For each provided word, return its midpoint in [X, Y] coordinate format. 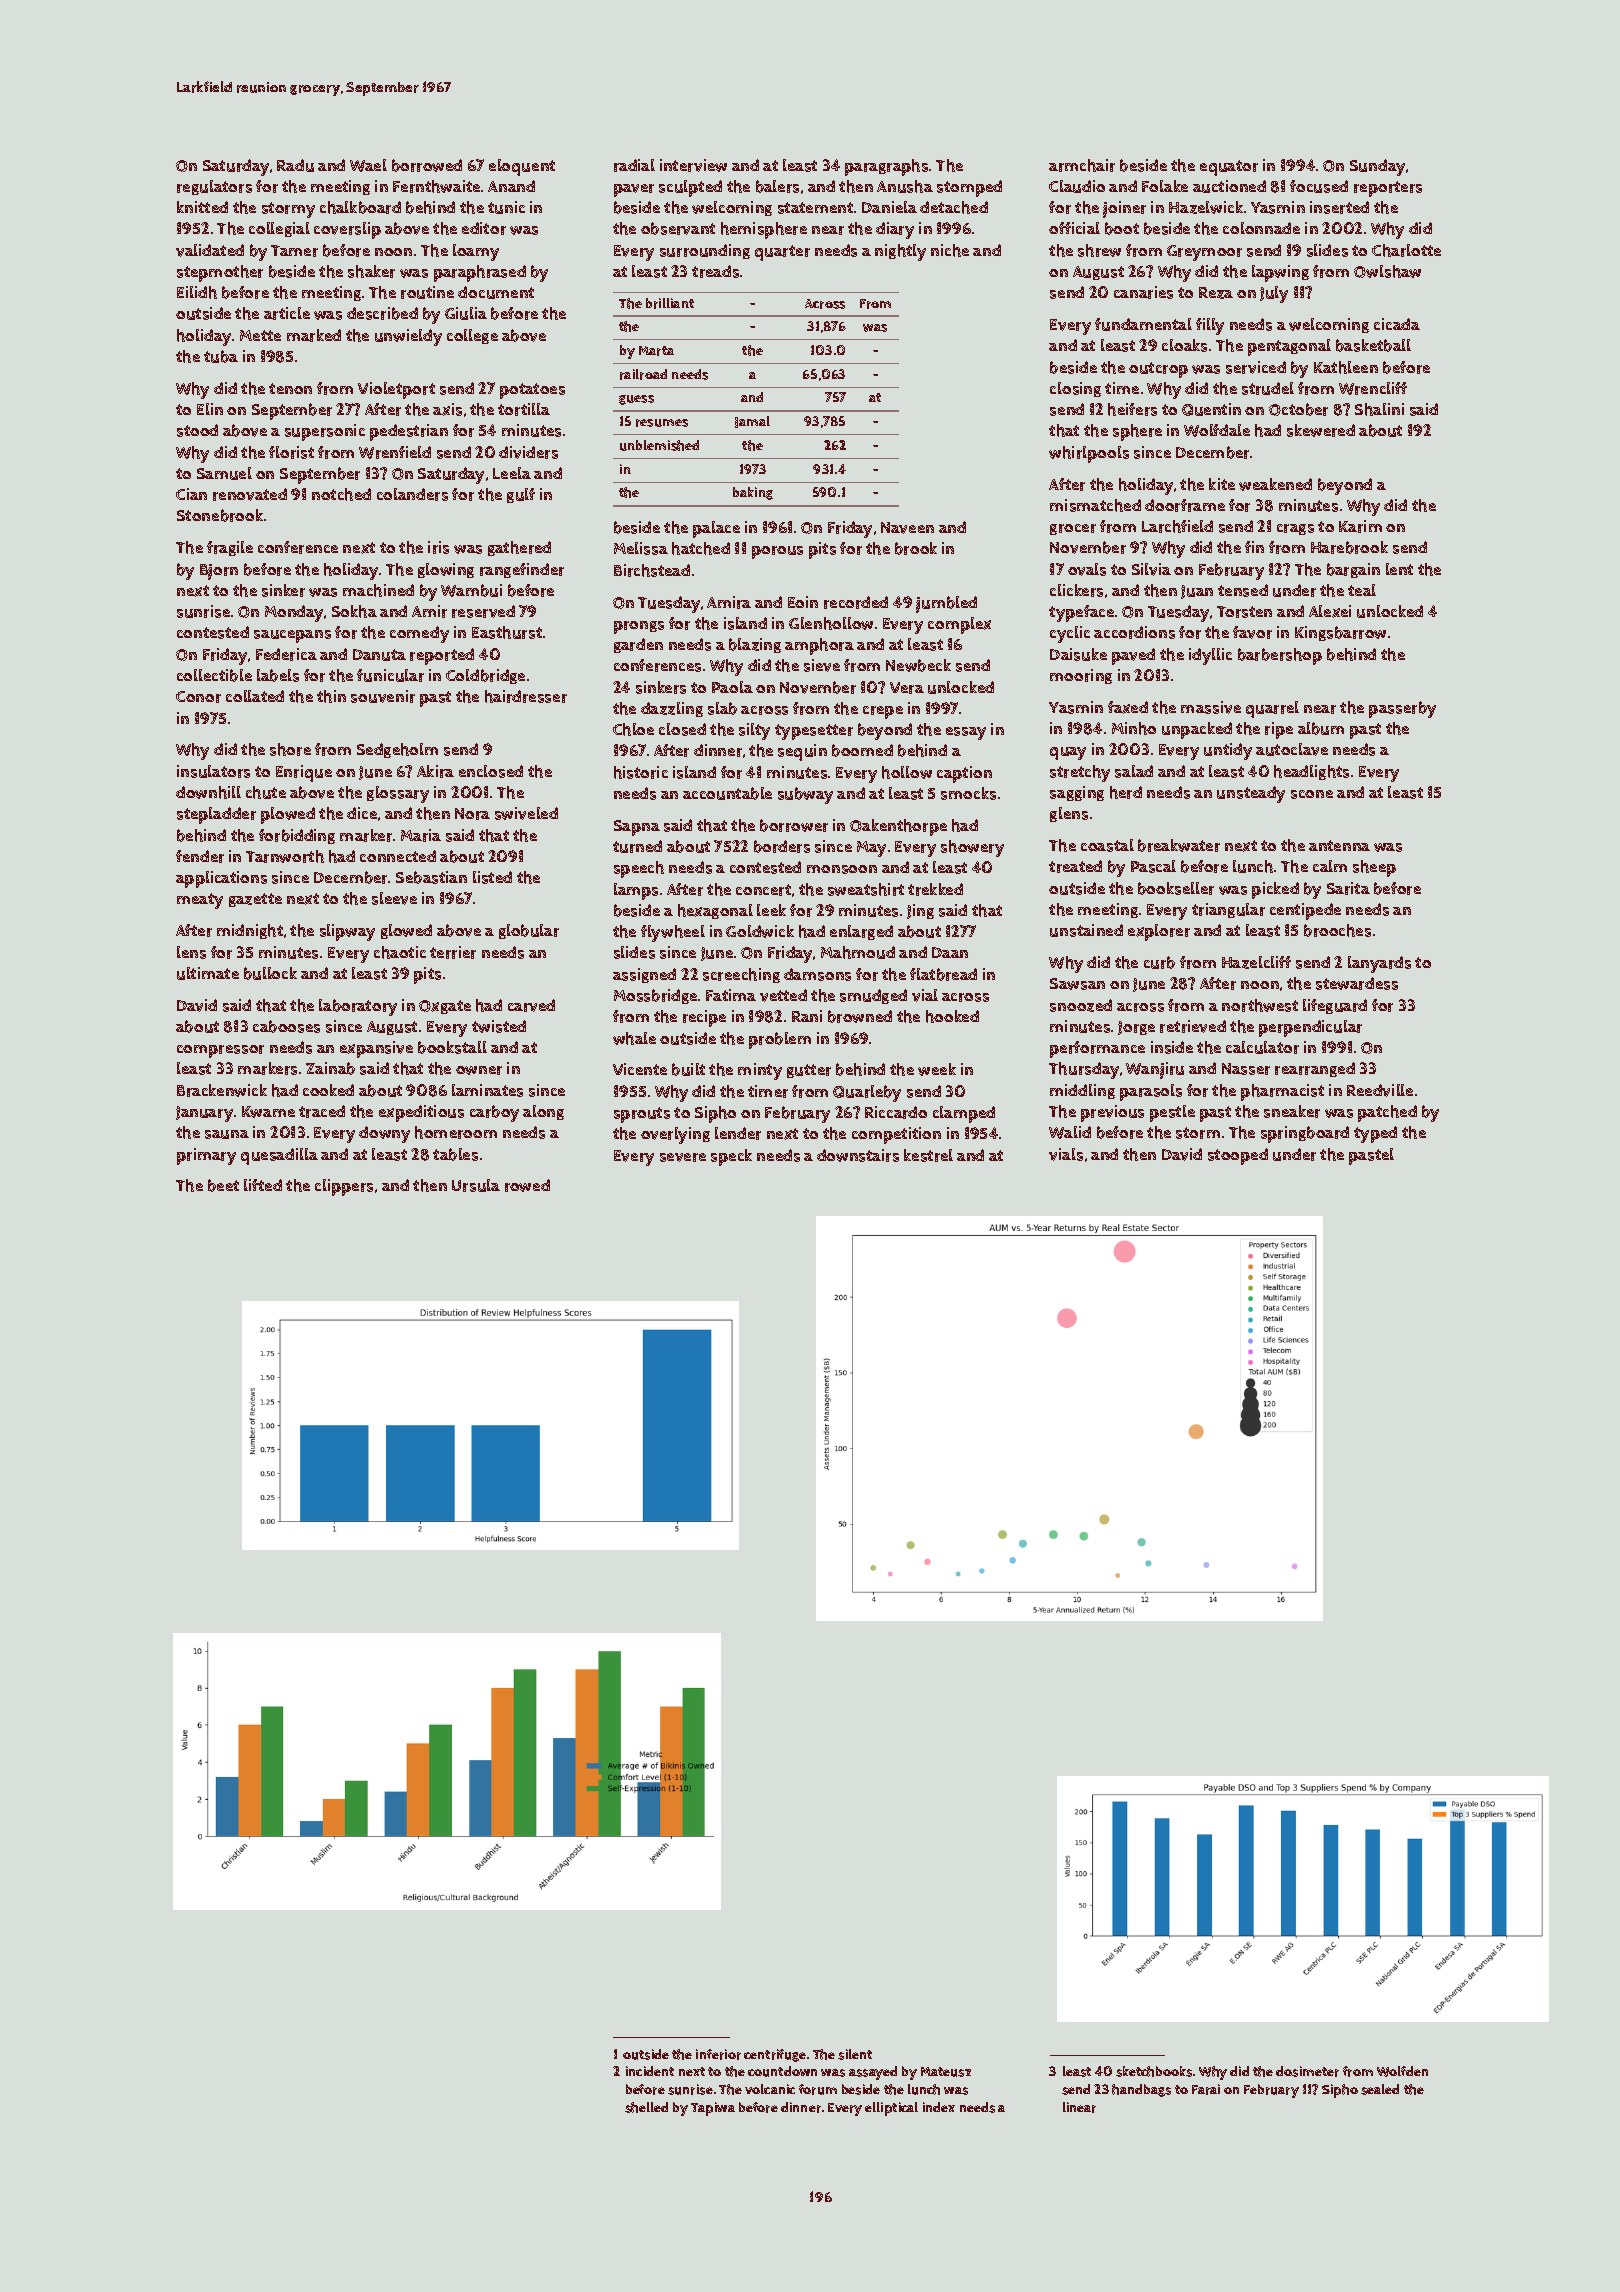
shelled [646, 2107]
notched [341, 494]
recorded [856, 602]
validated [210, 250]
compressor [220, 1051]
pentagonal [1289, 347]
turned [637, 846]
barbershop [1280, 656]
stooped [1238, 1156]
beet [223, 1185]
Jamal [752, 422]
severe [683, 1157]
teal [1362, 590]
